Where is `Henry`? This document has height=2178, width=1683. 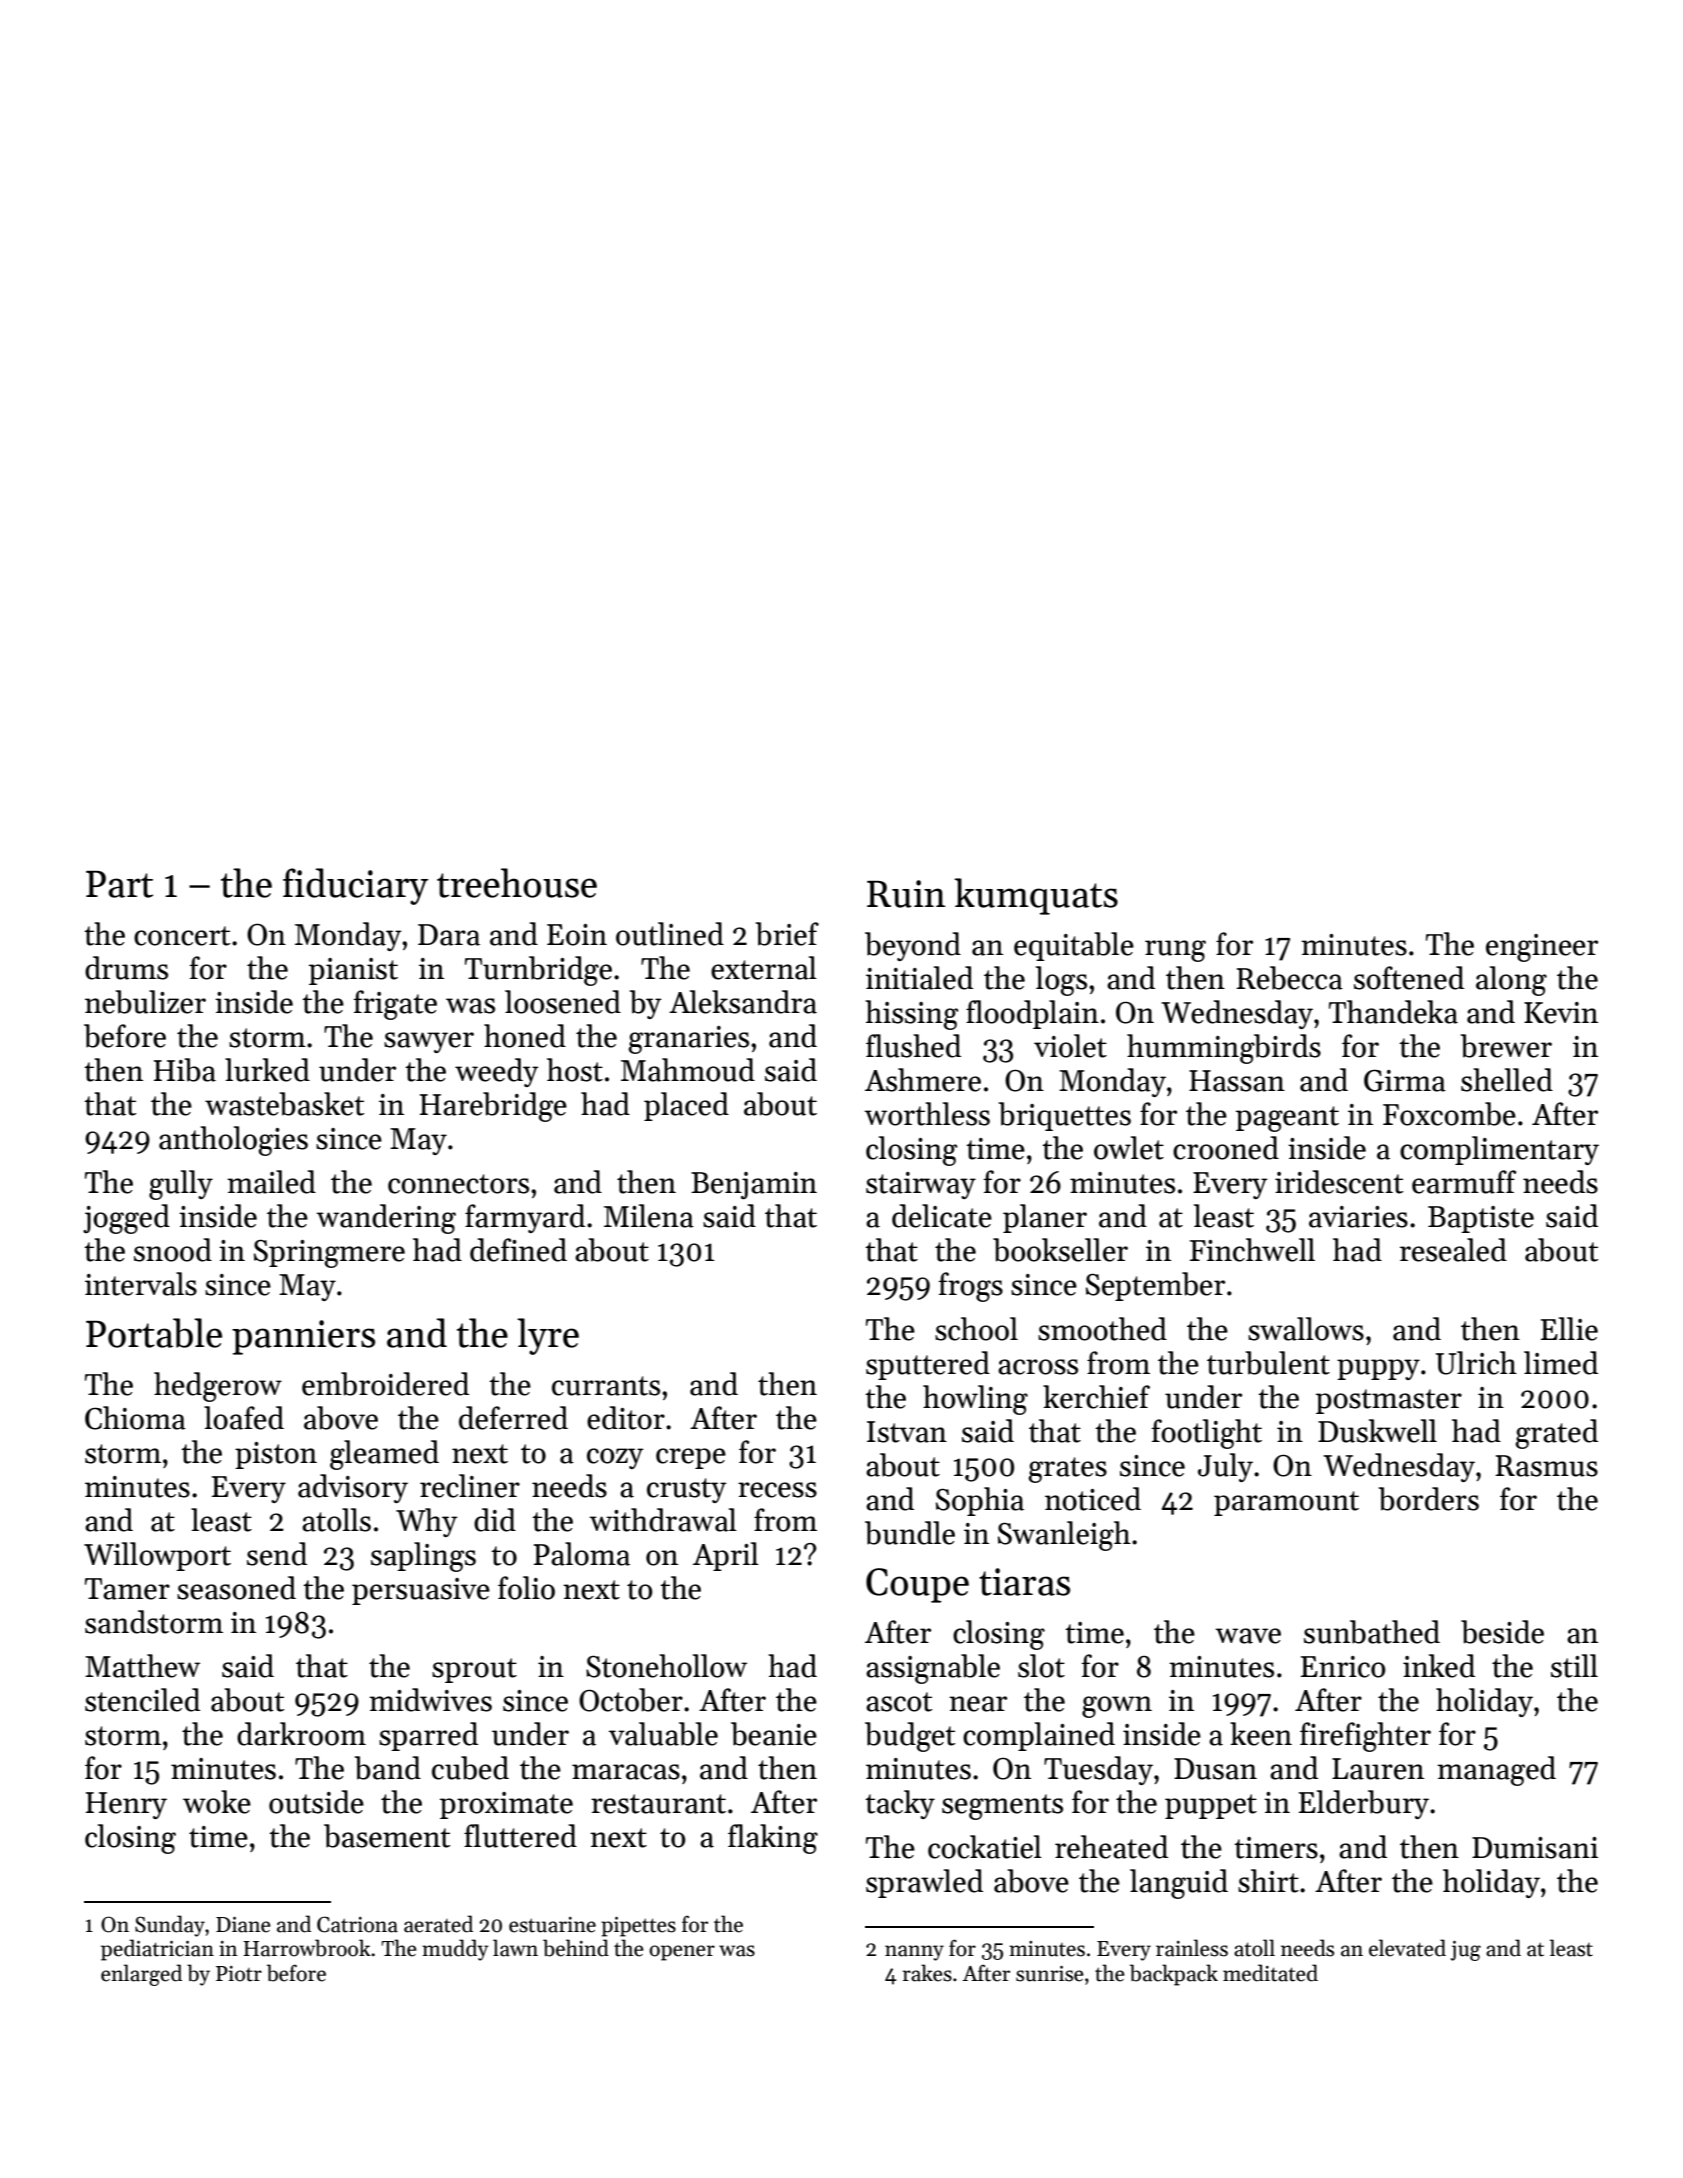 Henry is located at coordinates (126, 1805).
